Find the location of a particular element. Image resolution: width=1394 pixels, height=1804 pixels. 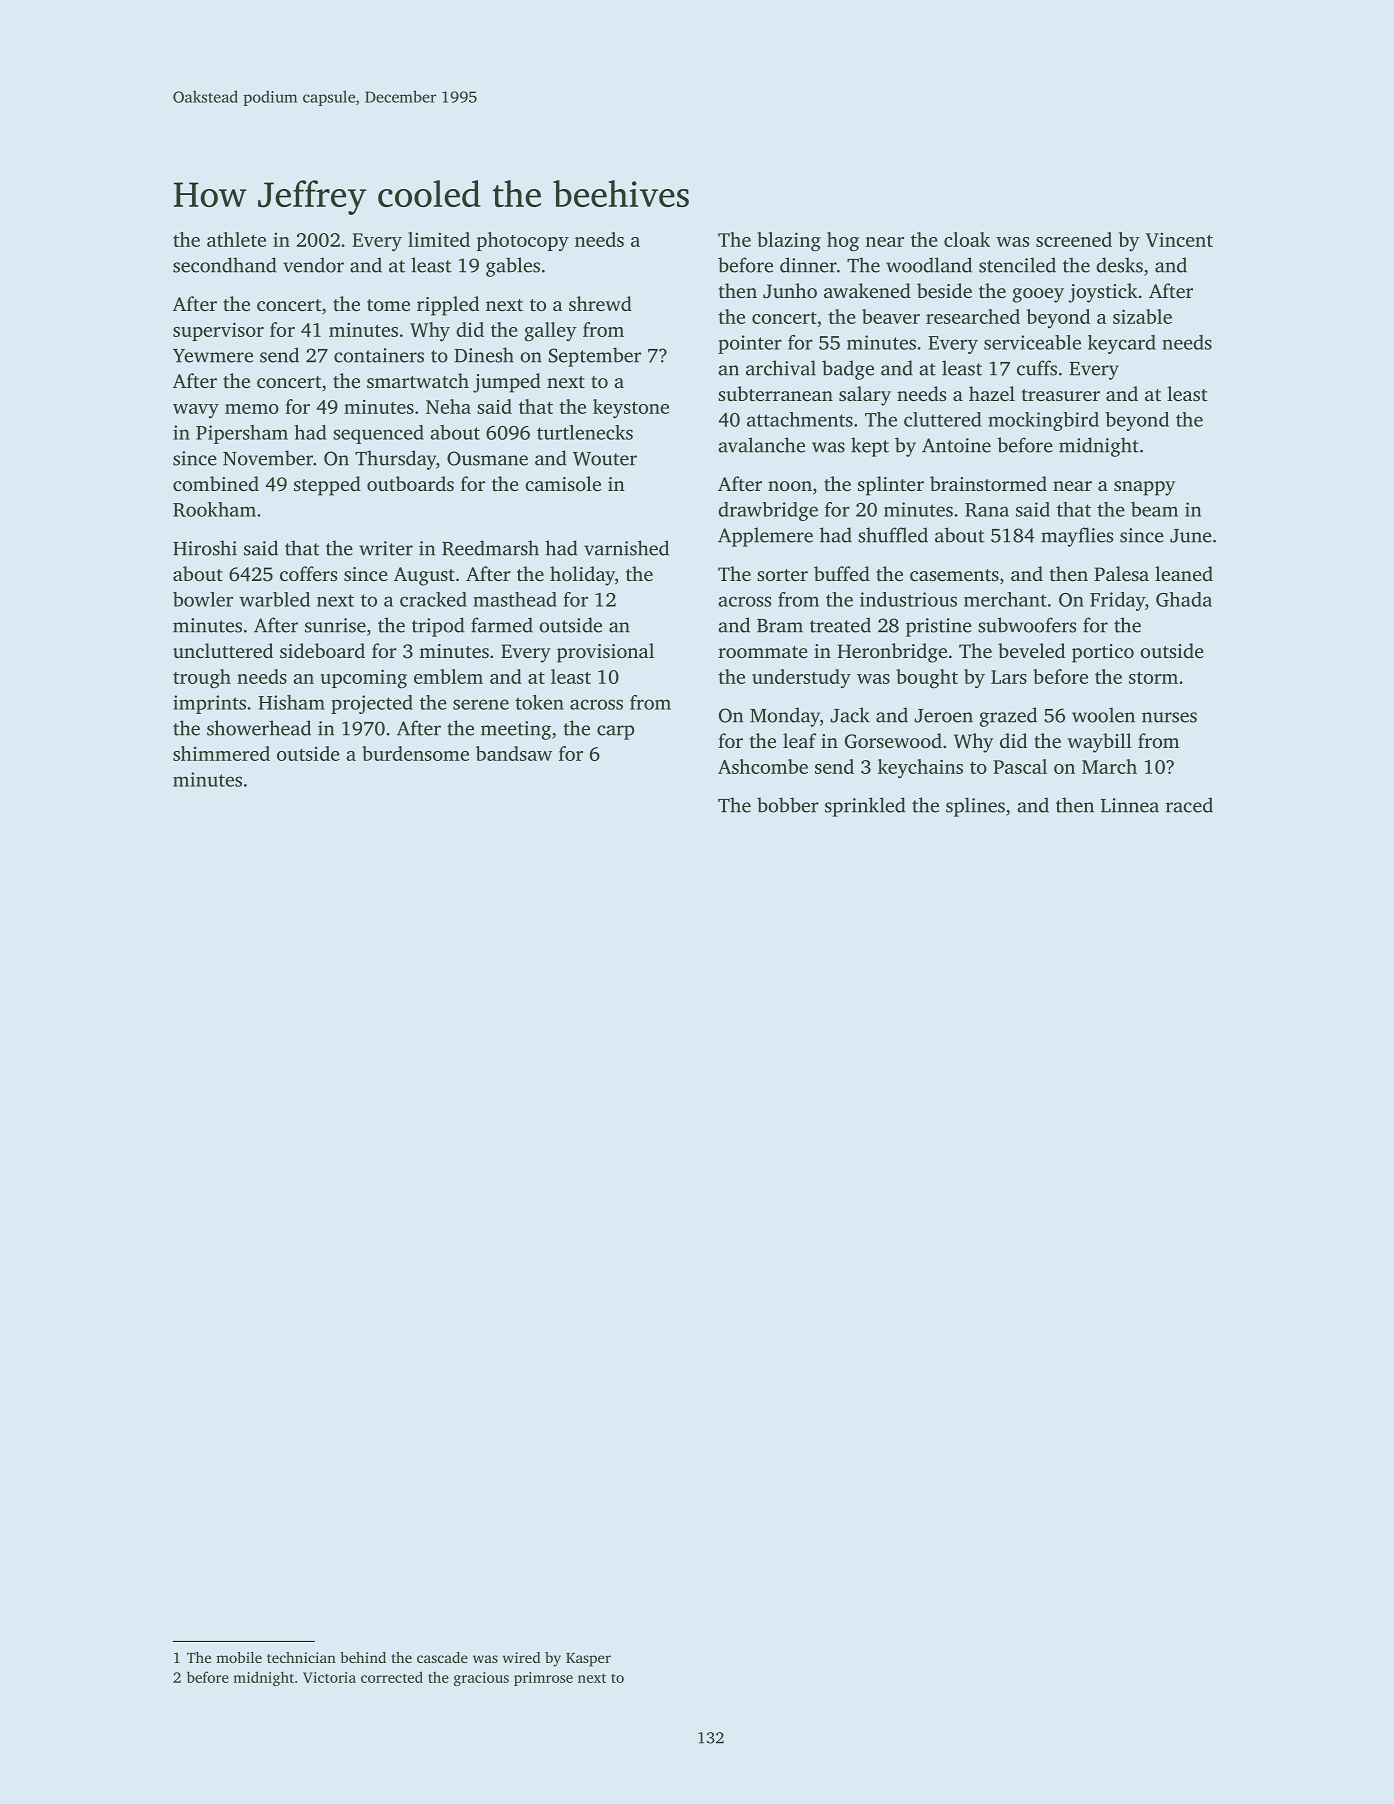

bobber is located at coordinates (788, 805).
